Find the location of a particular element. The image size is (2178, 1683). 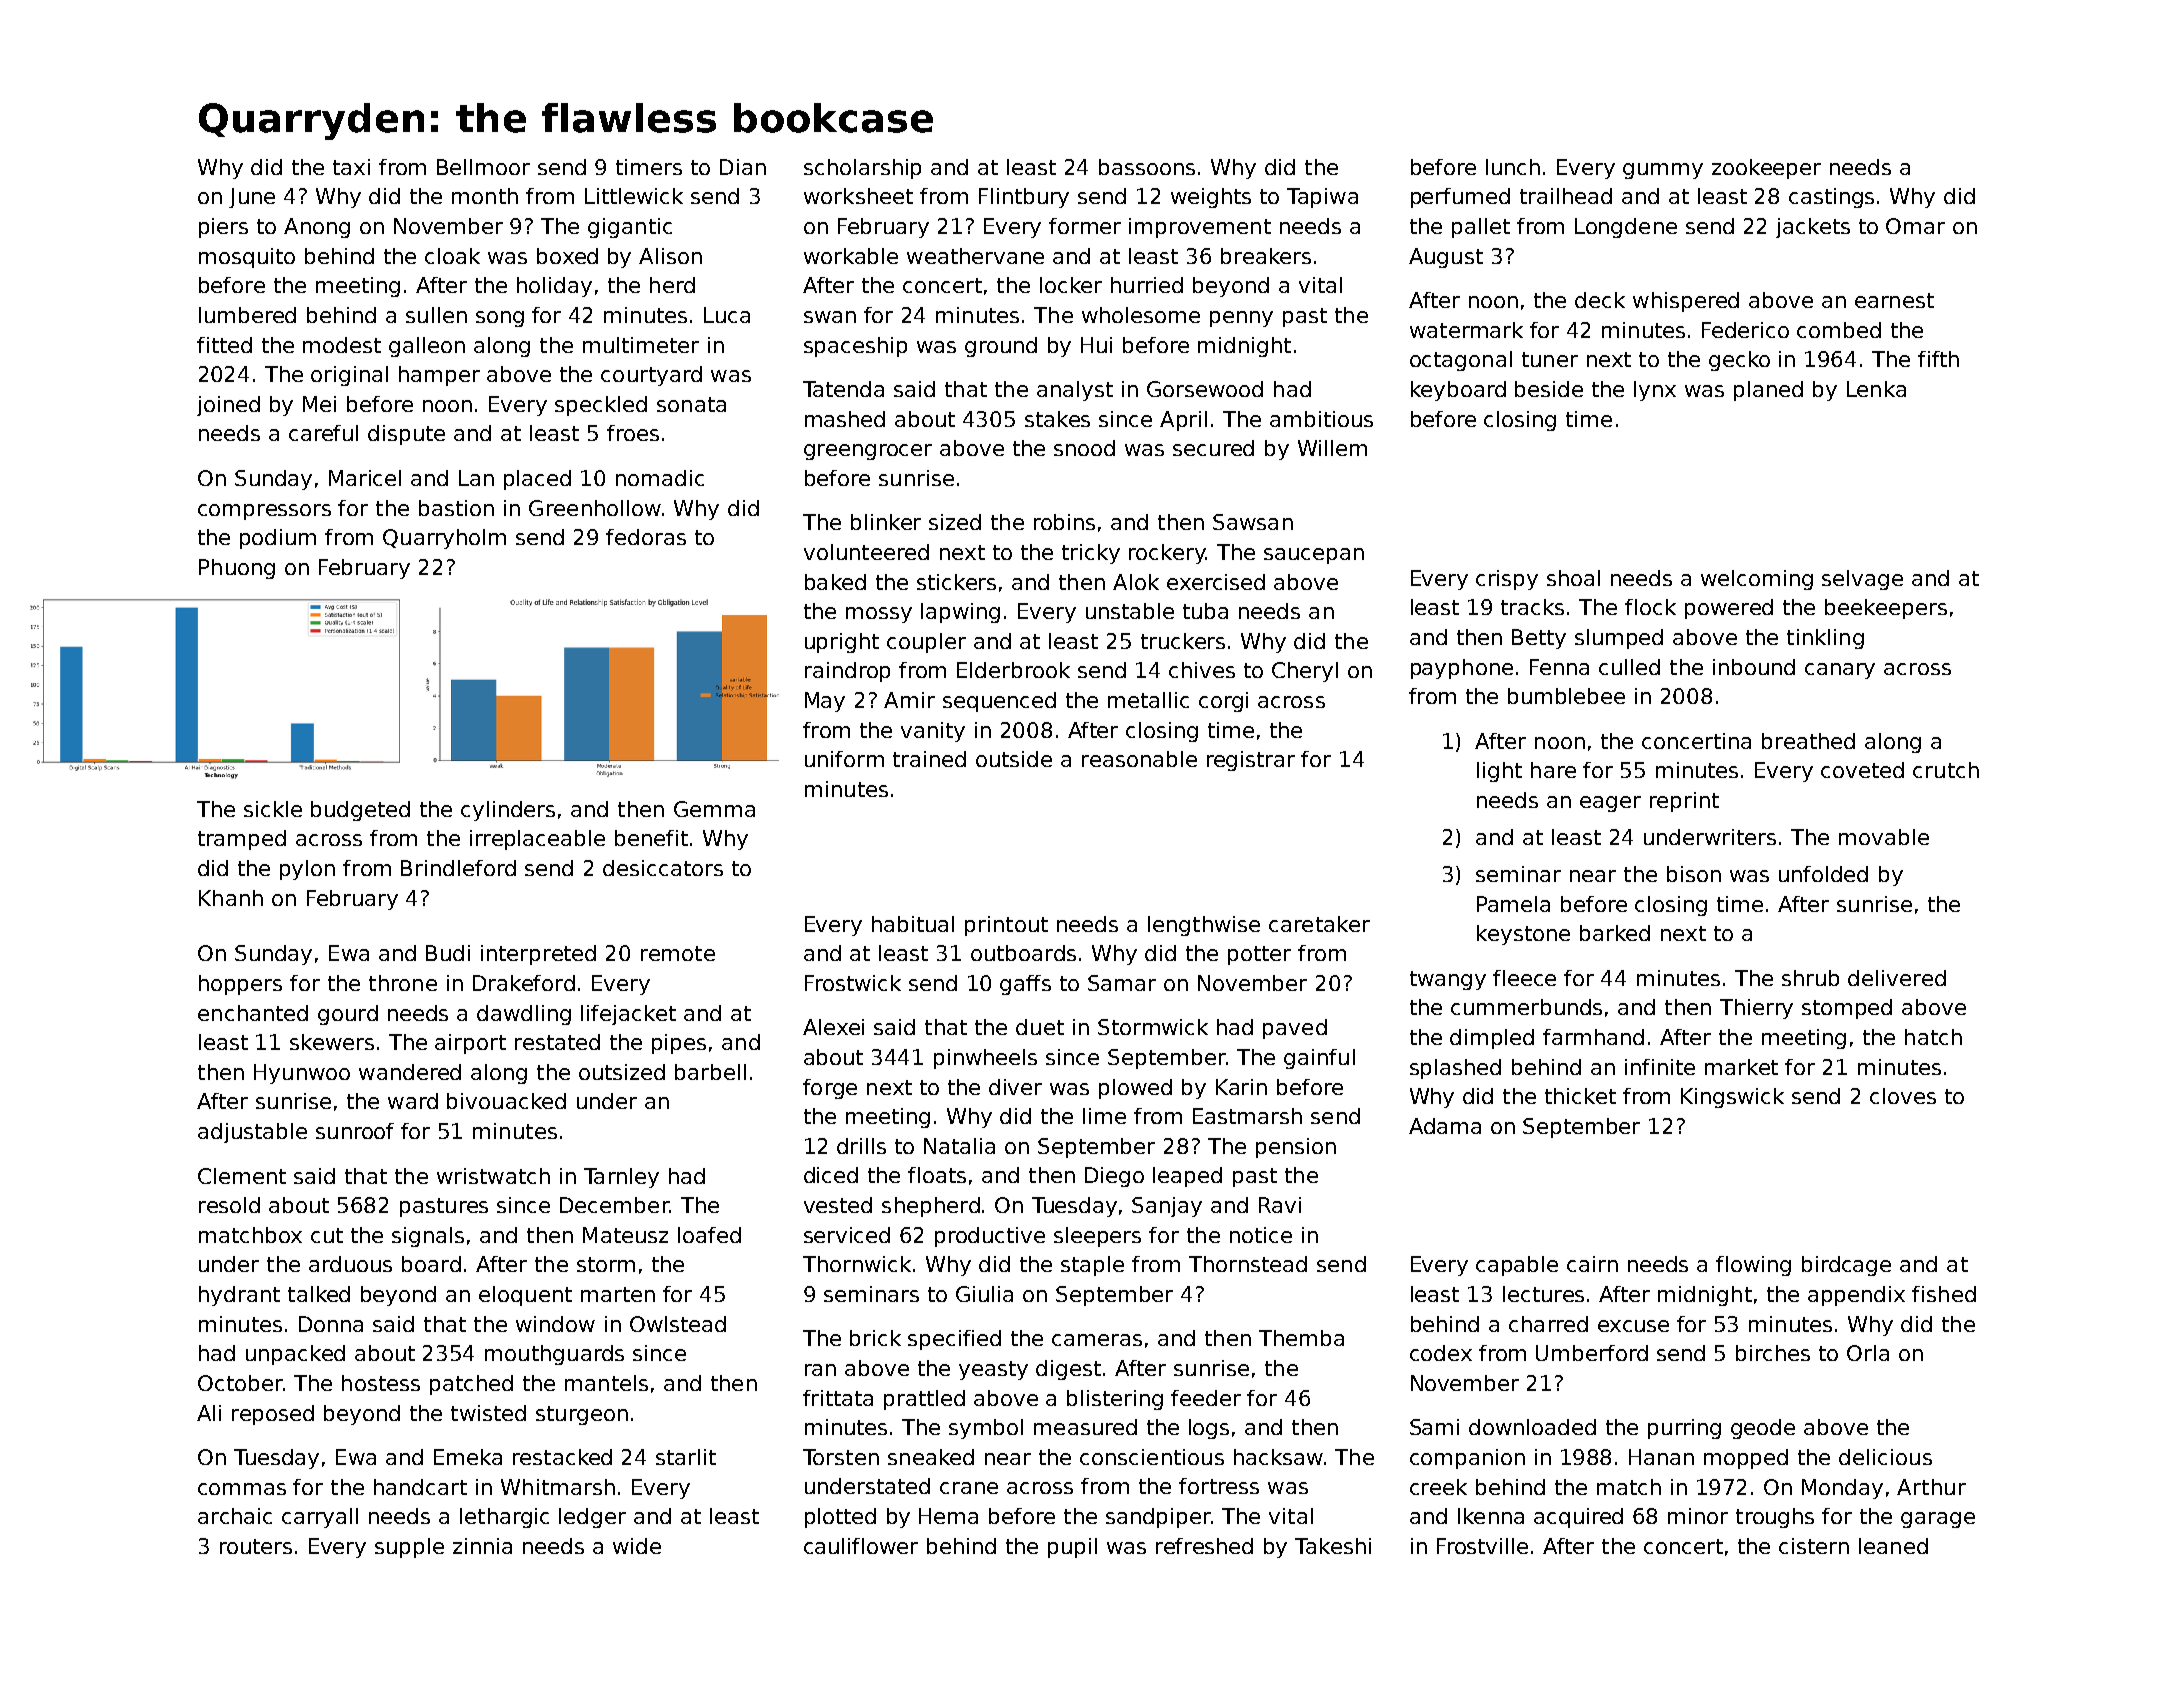

Pamela is located at coordinates (1513, 904).
